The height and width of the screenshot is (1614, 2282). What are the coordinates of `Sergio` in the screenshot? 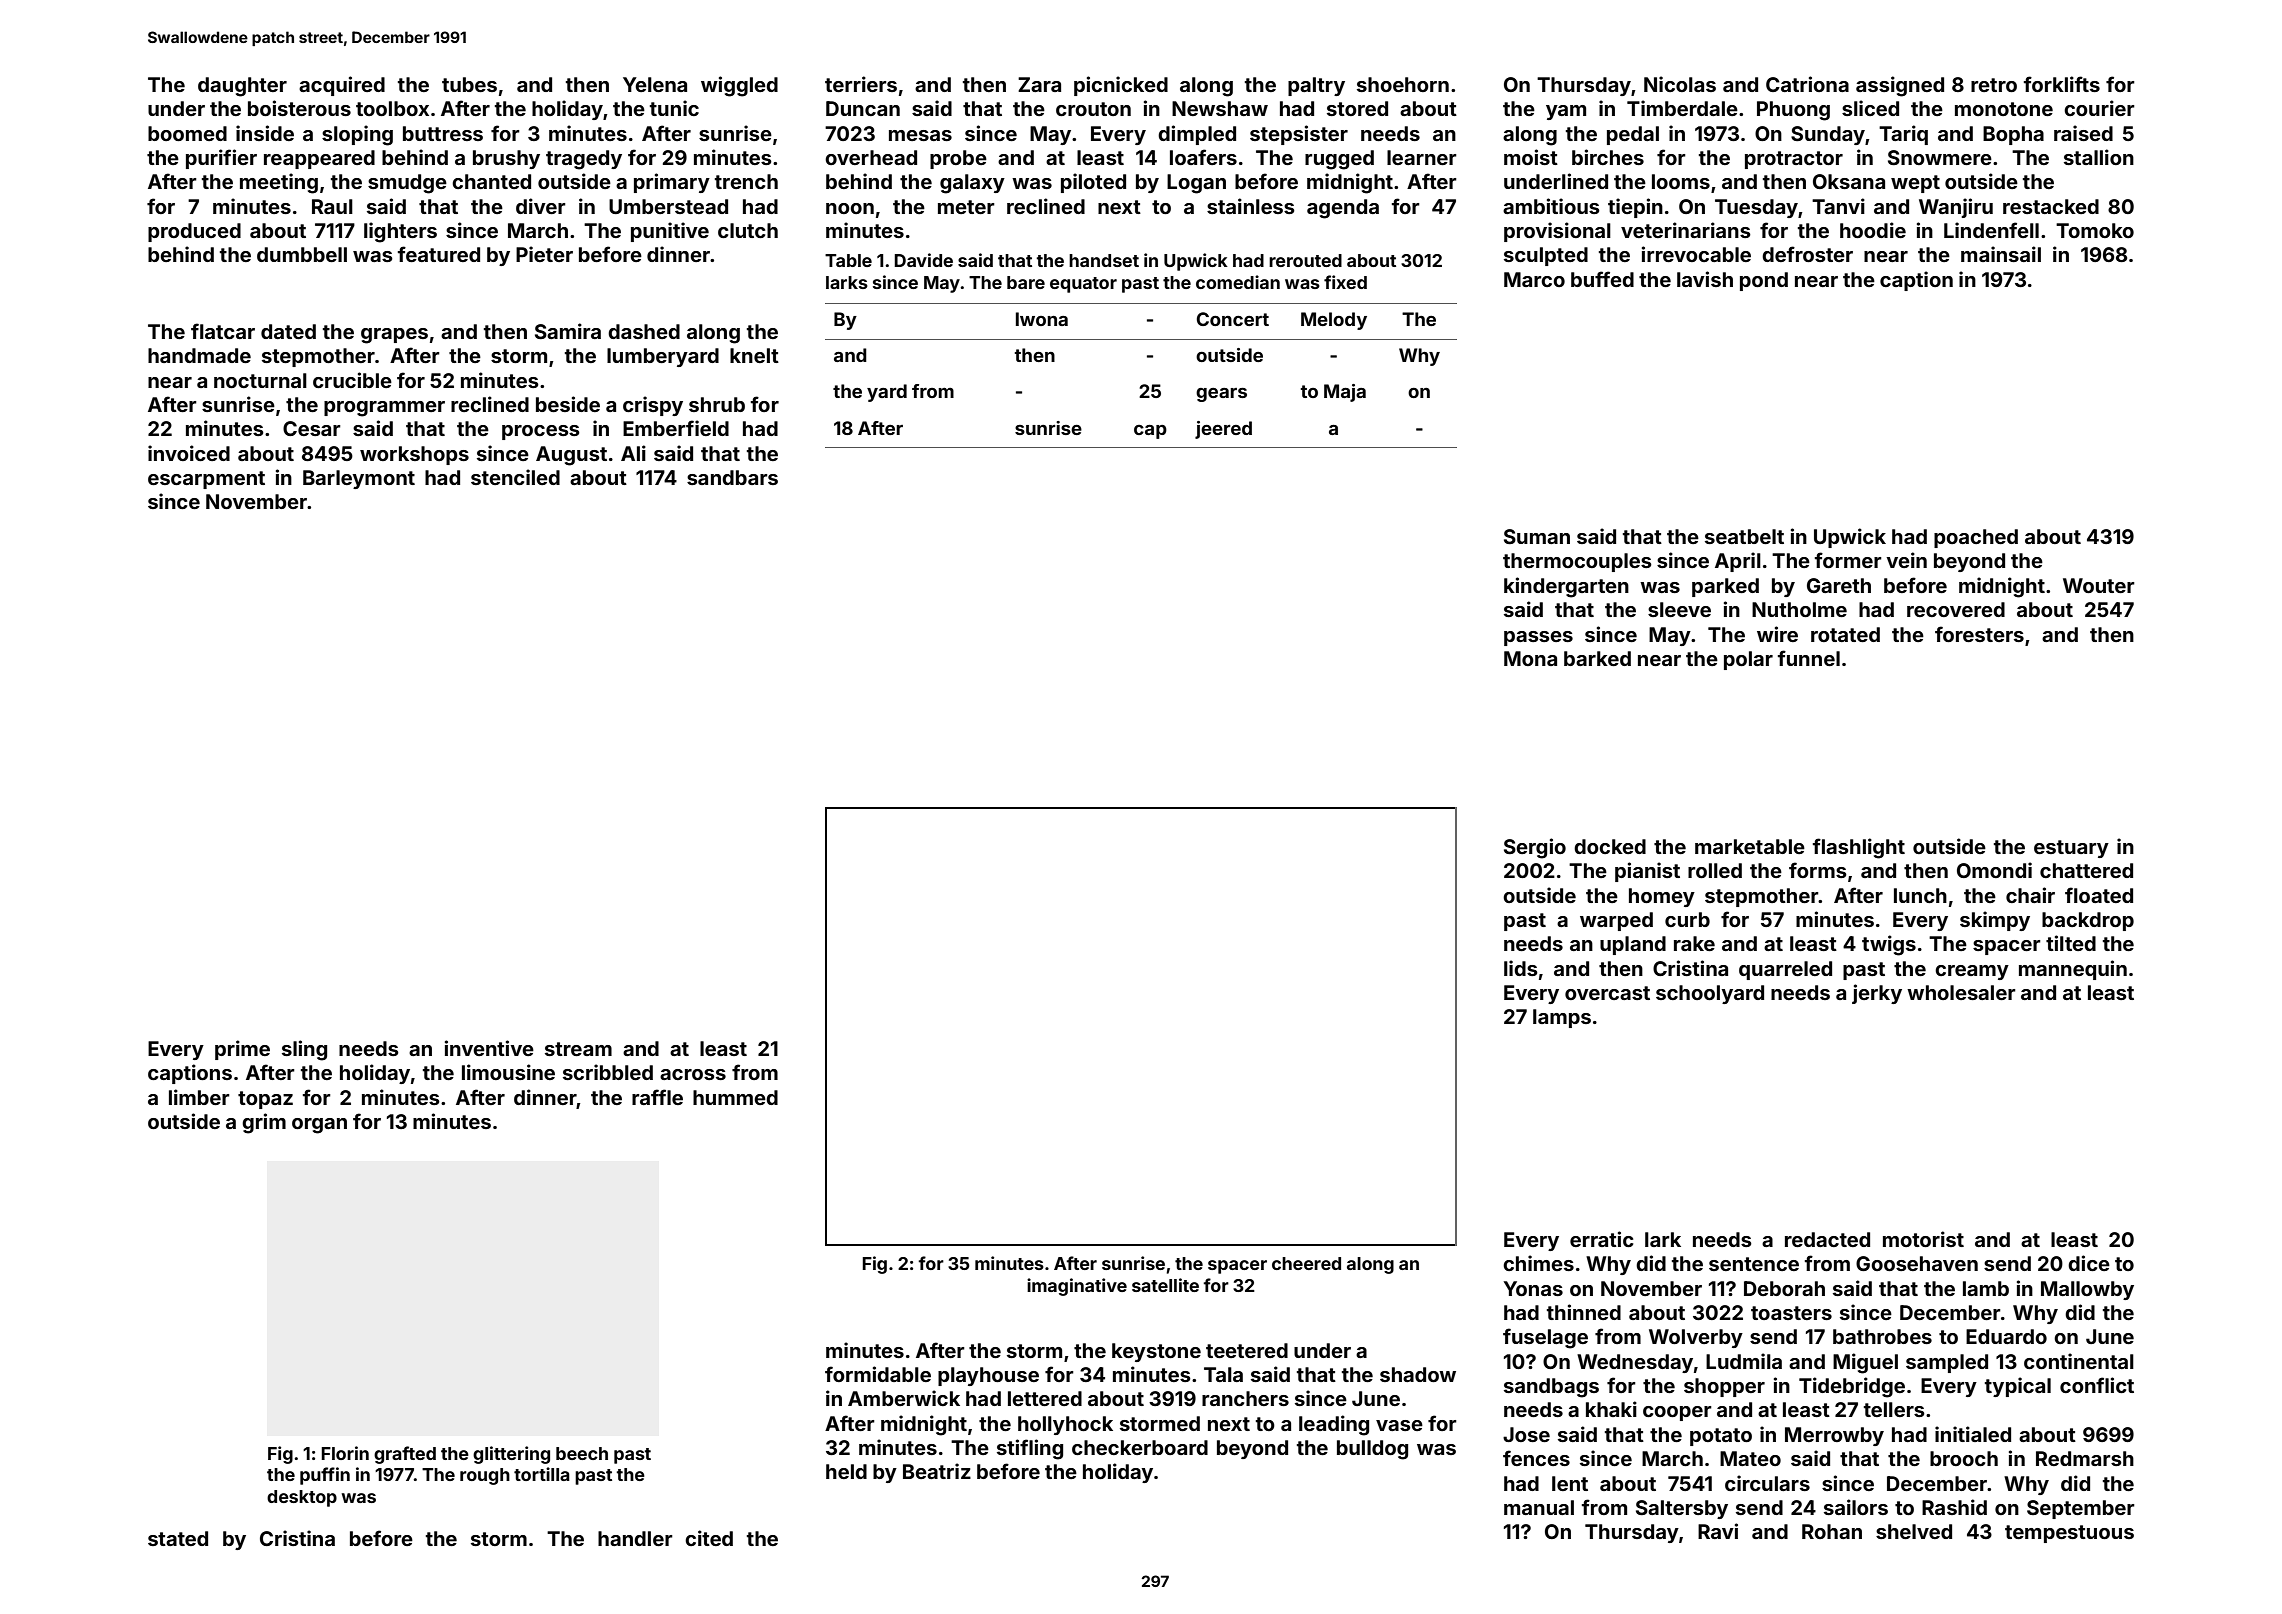 It's located at (1535, 848).
